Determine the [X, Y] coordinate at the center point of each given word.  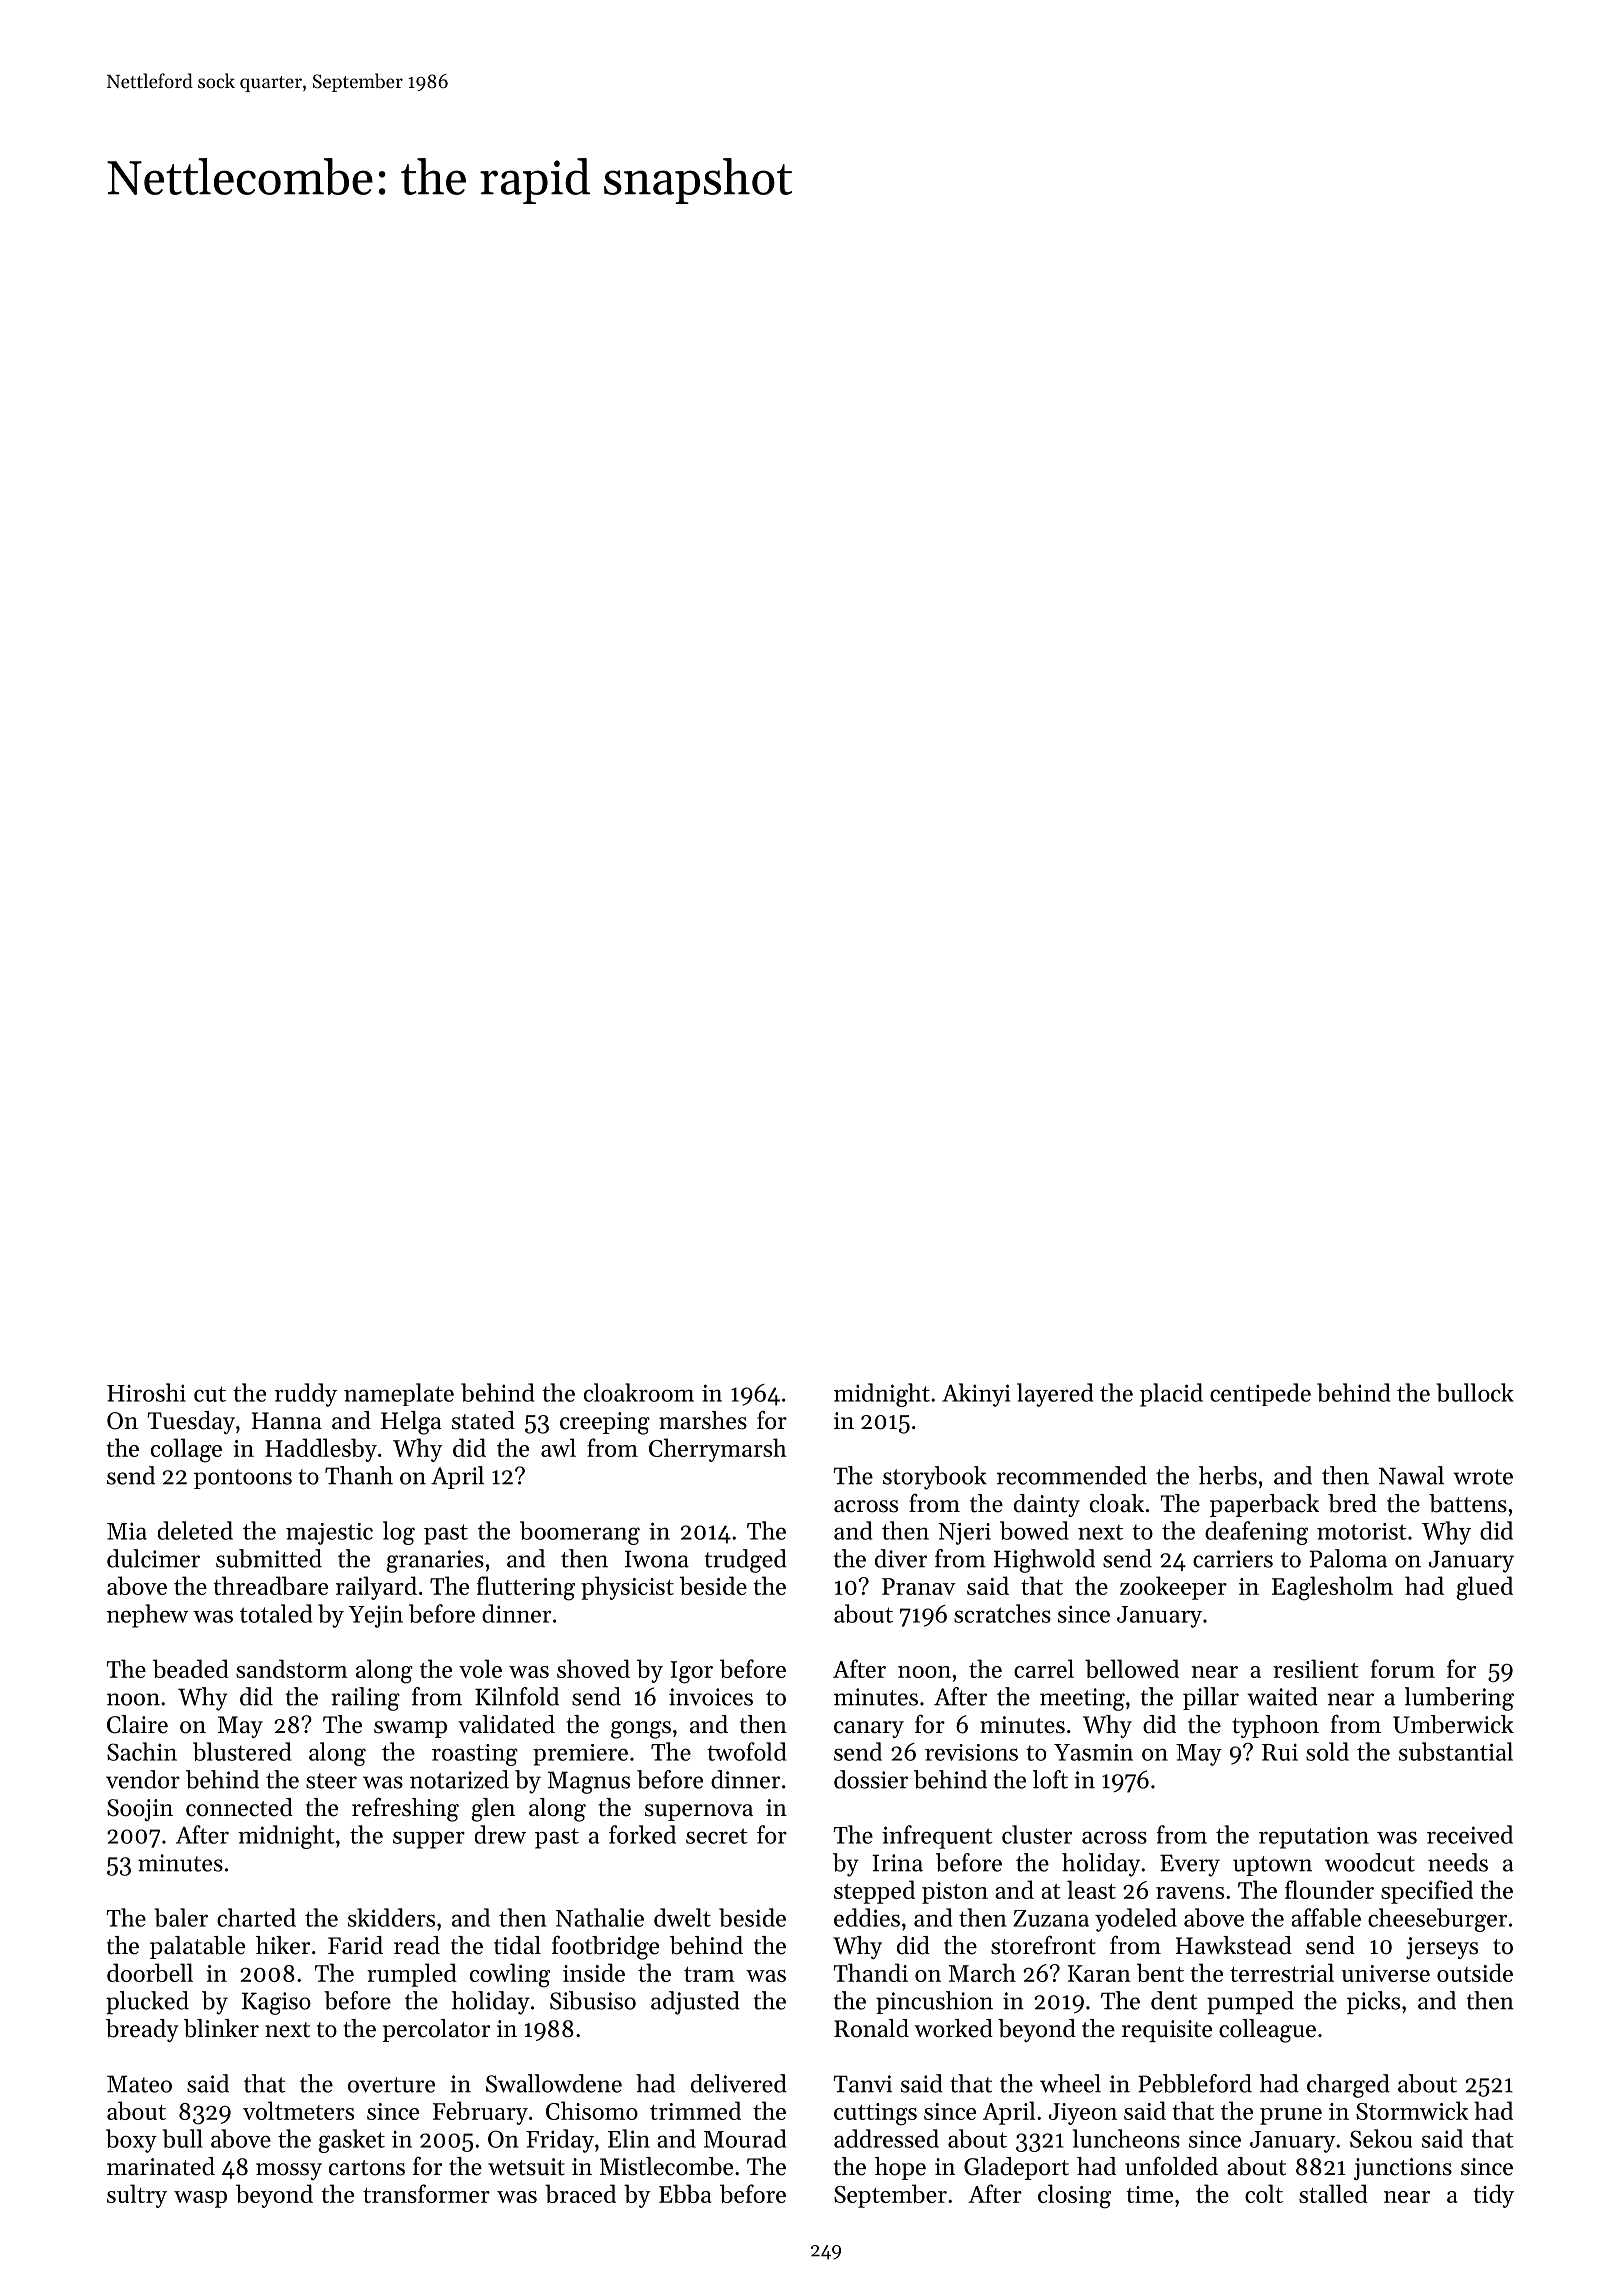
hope [900, 2168]
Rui [1280, 1752]
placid [1171, 1395]
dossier [871, 1779]
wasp [200, 2199]
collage [186, 1450]
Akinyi [976, 1395]
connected [239, 1807]
